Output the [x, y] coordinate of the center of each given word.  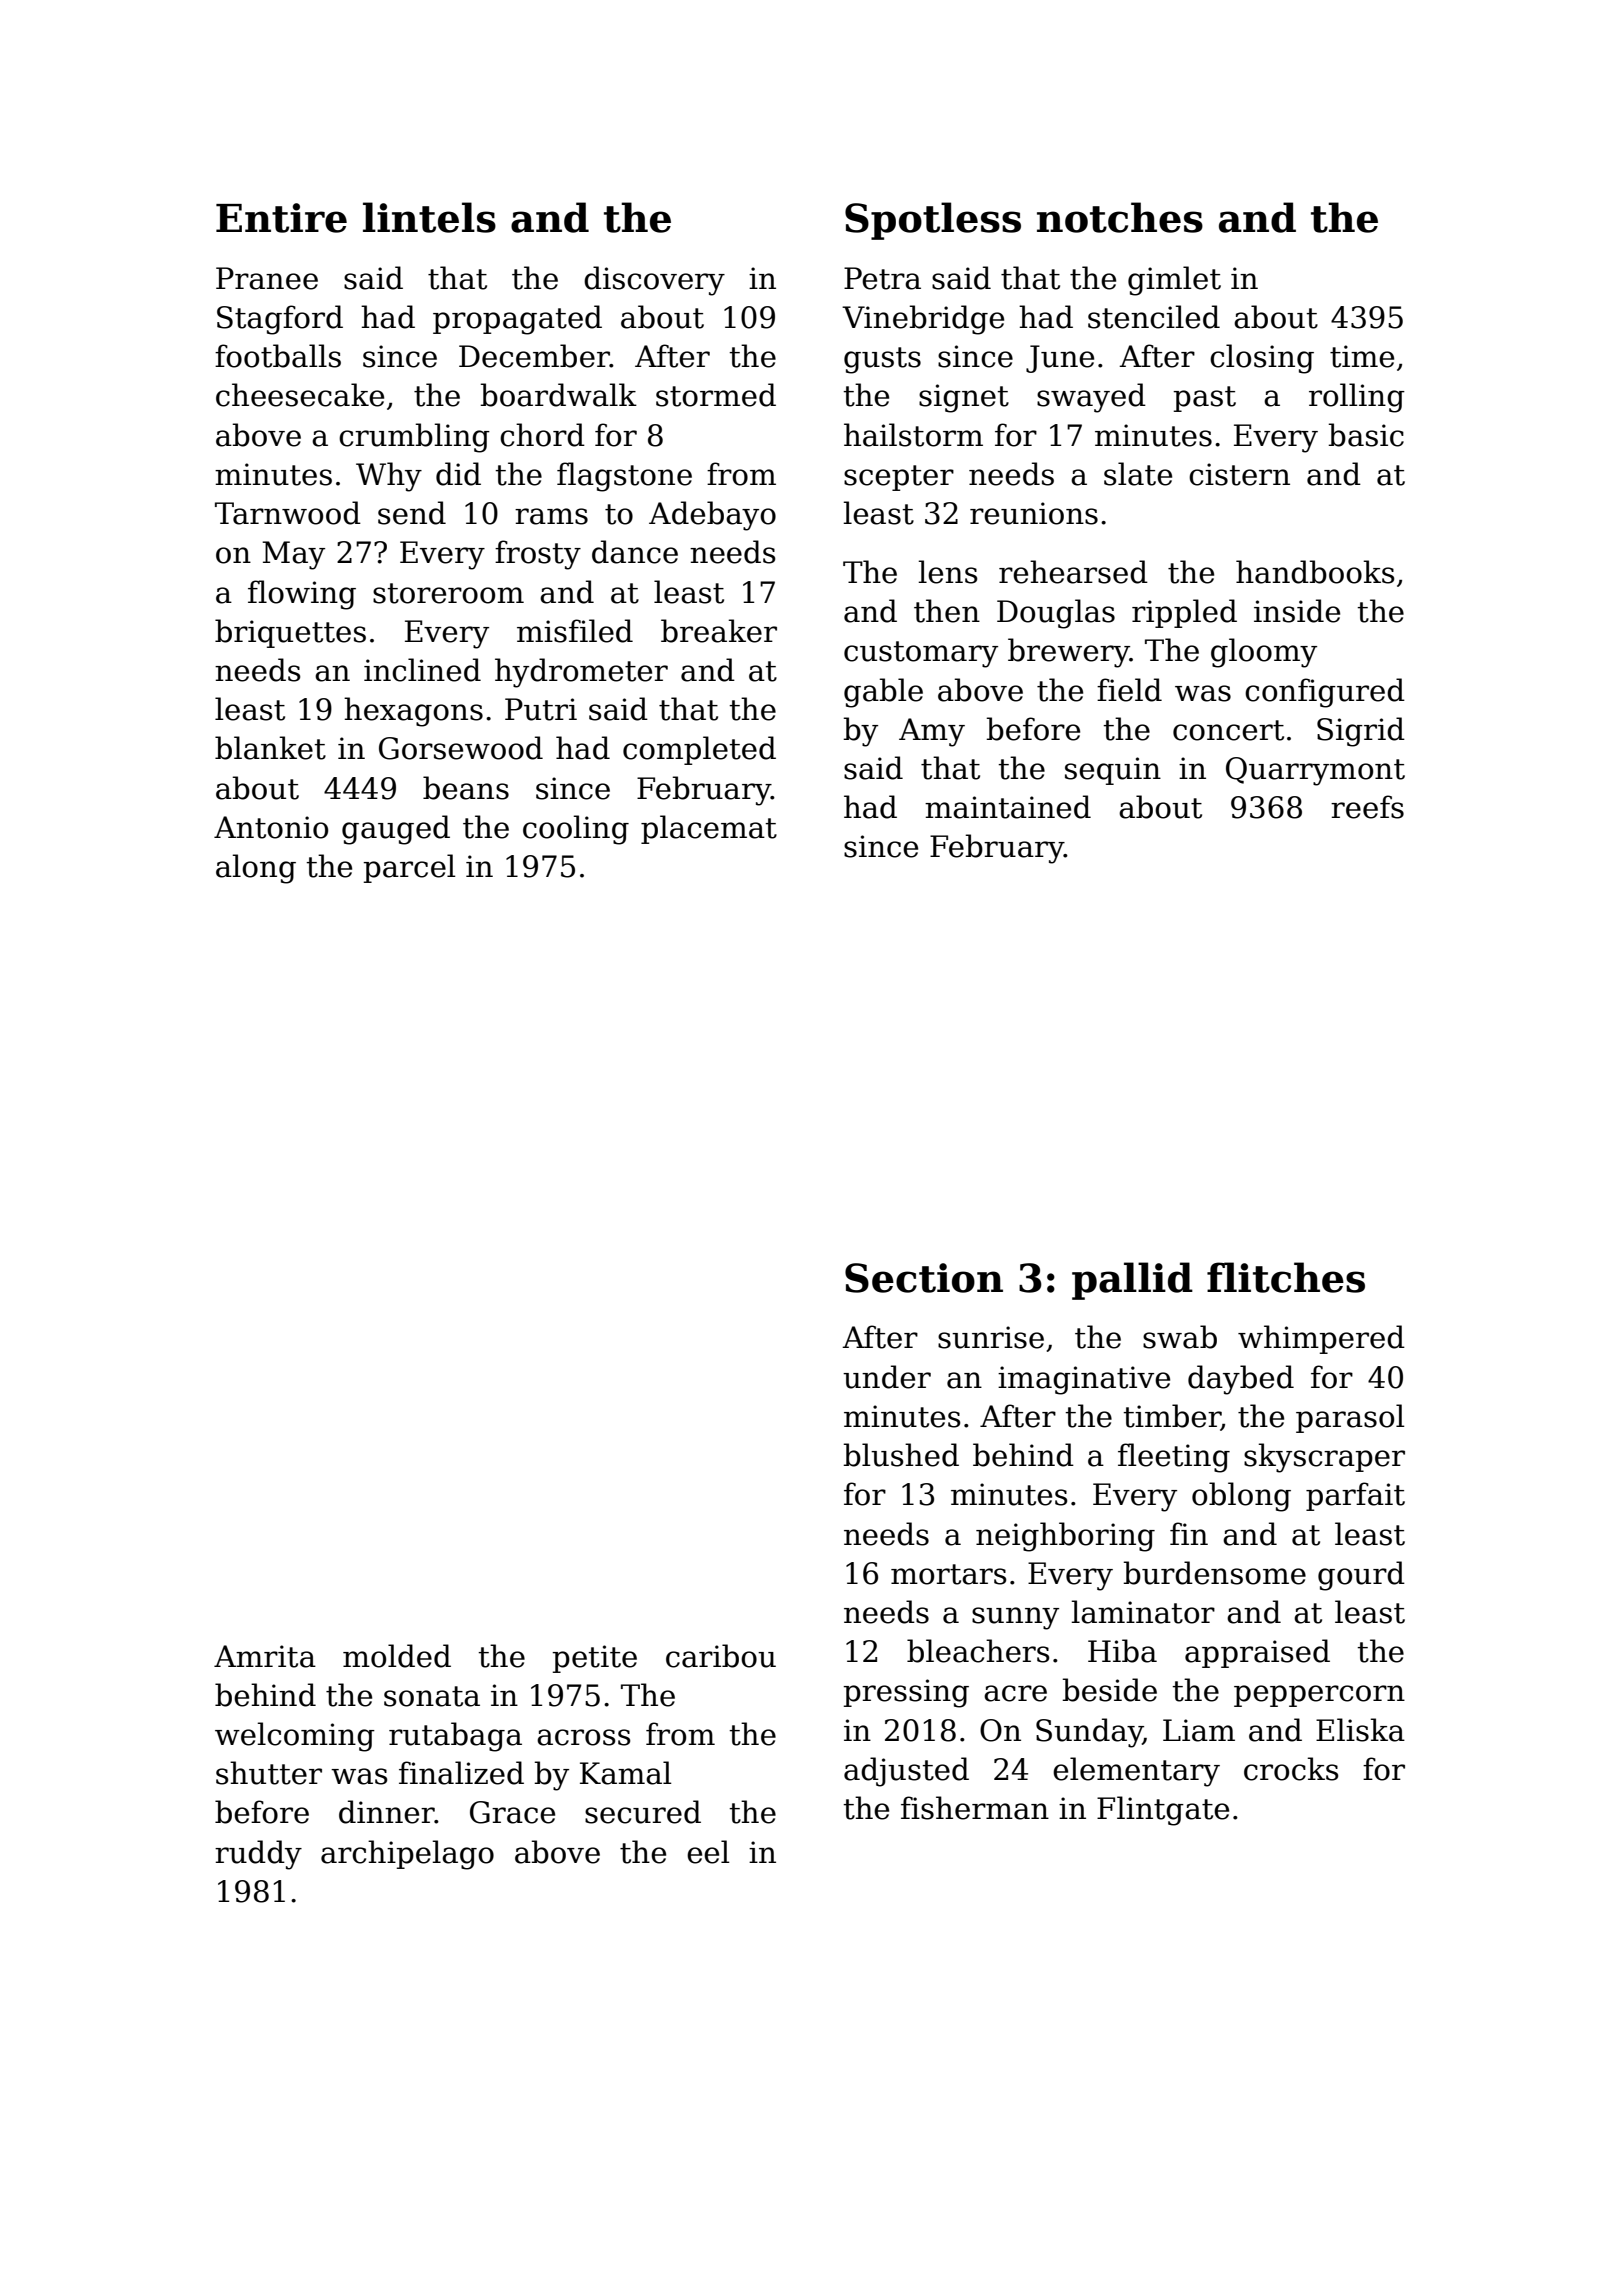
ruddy [258, 1855]
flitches [1286, 1277]
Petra [882, 278]
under [887, 1377]
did [458, 474]
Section [924, 1278]
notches [1120, 217]
